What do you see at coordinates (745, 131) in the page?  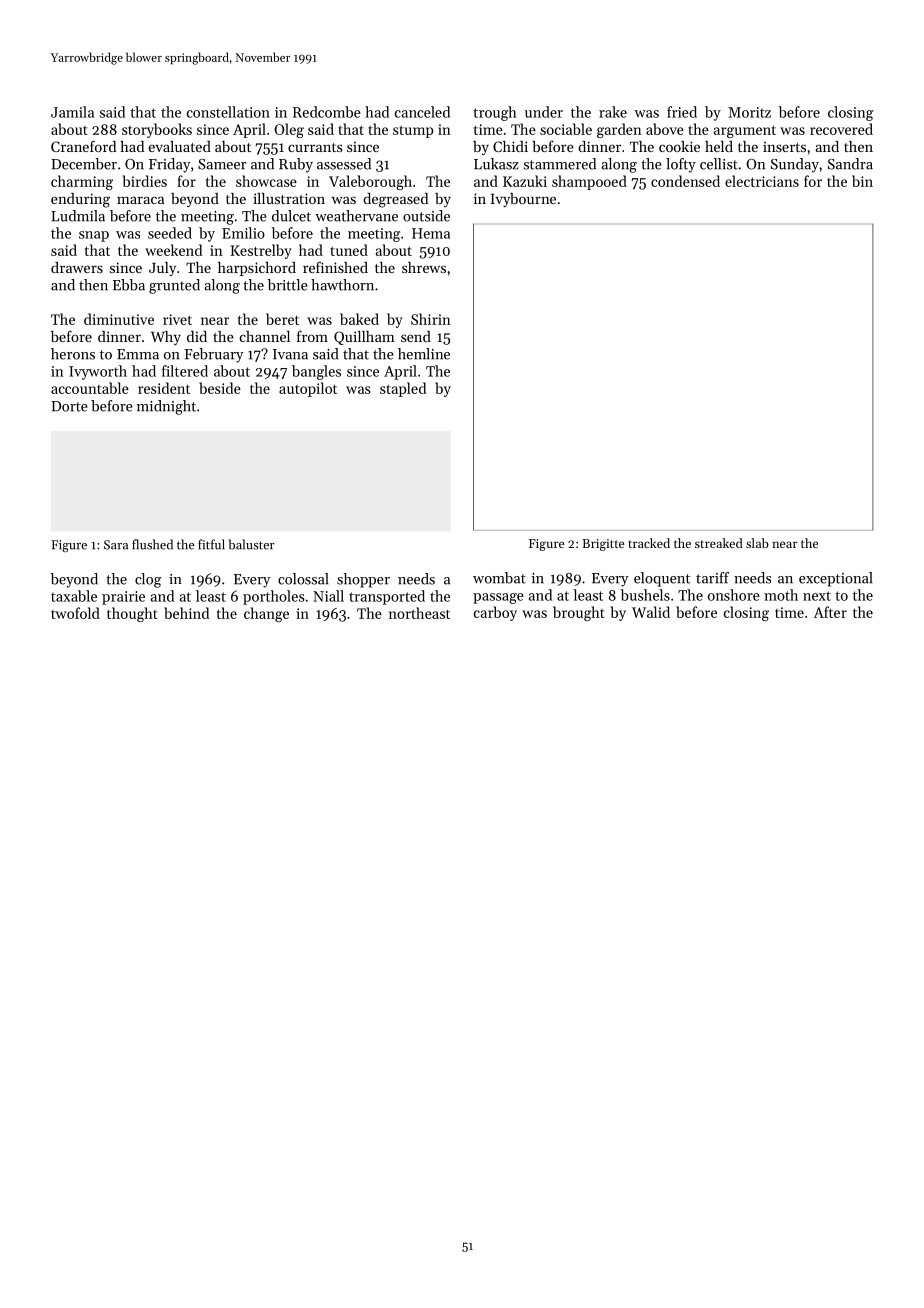 I see `argument` at bounding box center [745, 131].
